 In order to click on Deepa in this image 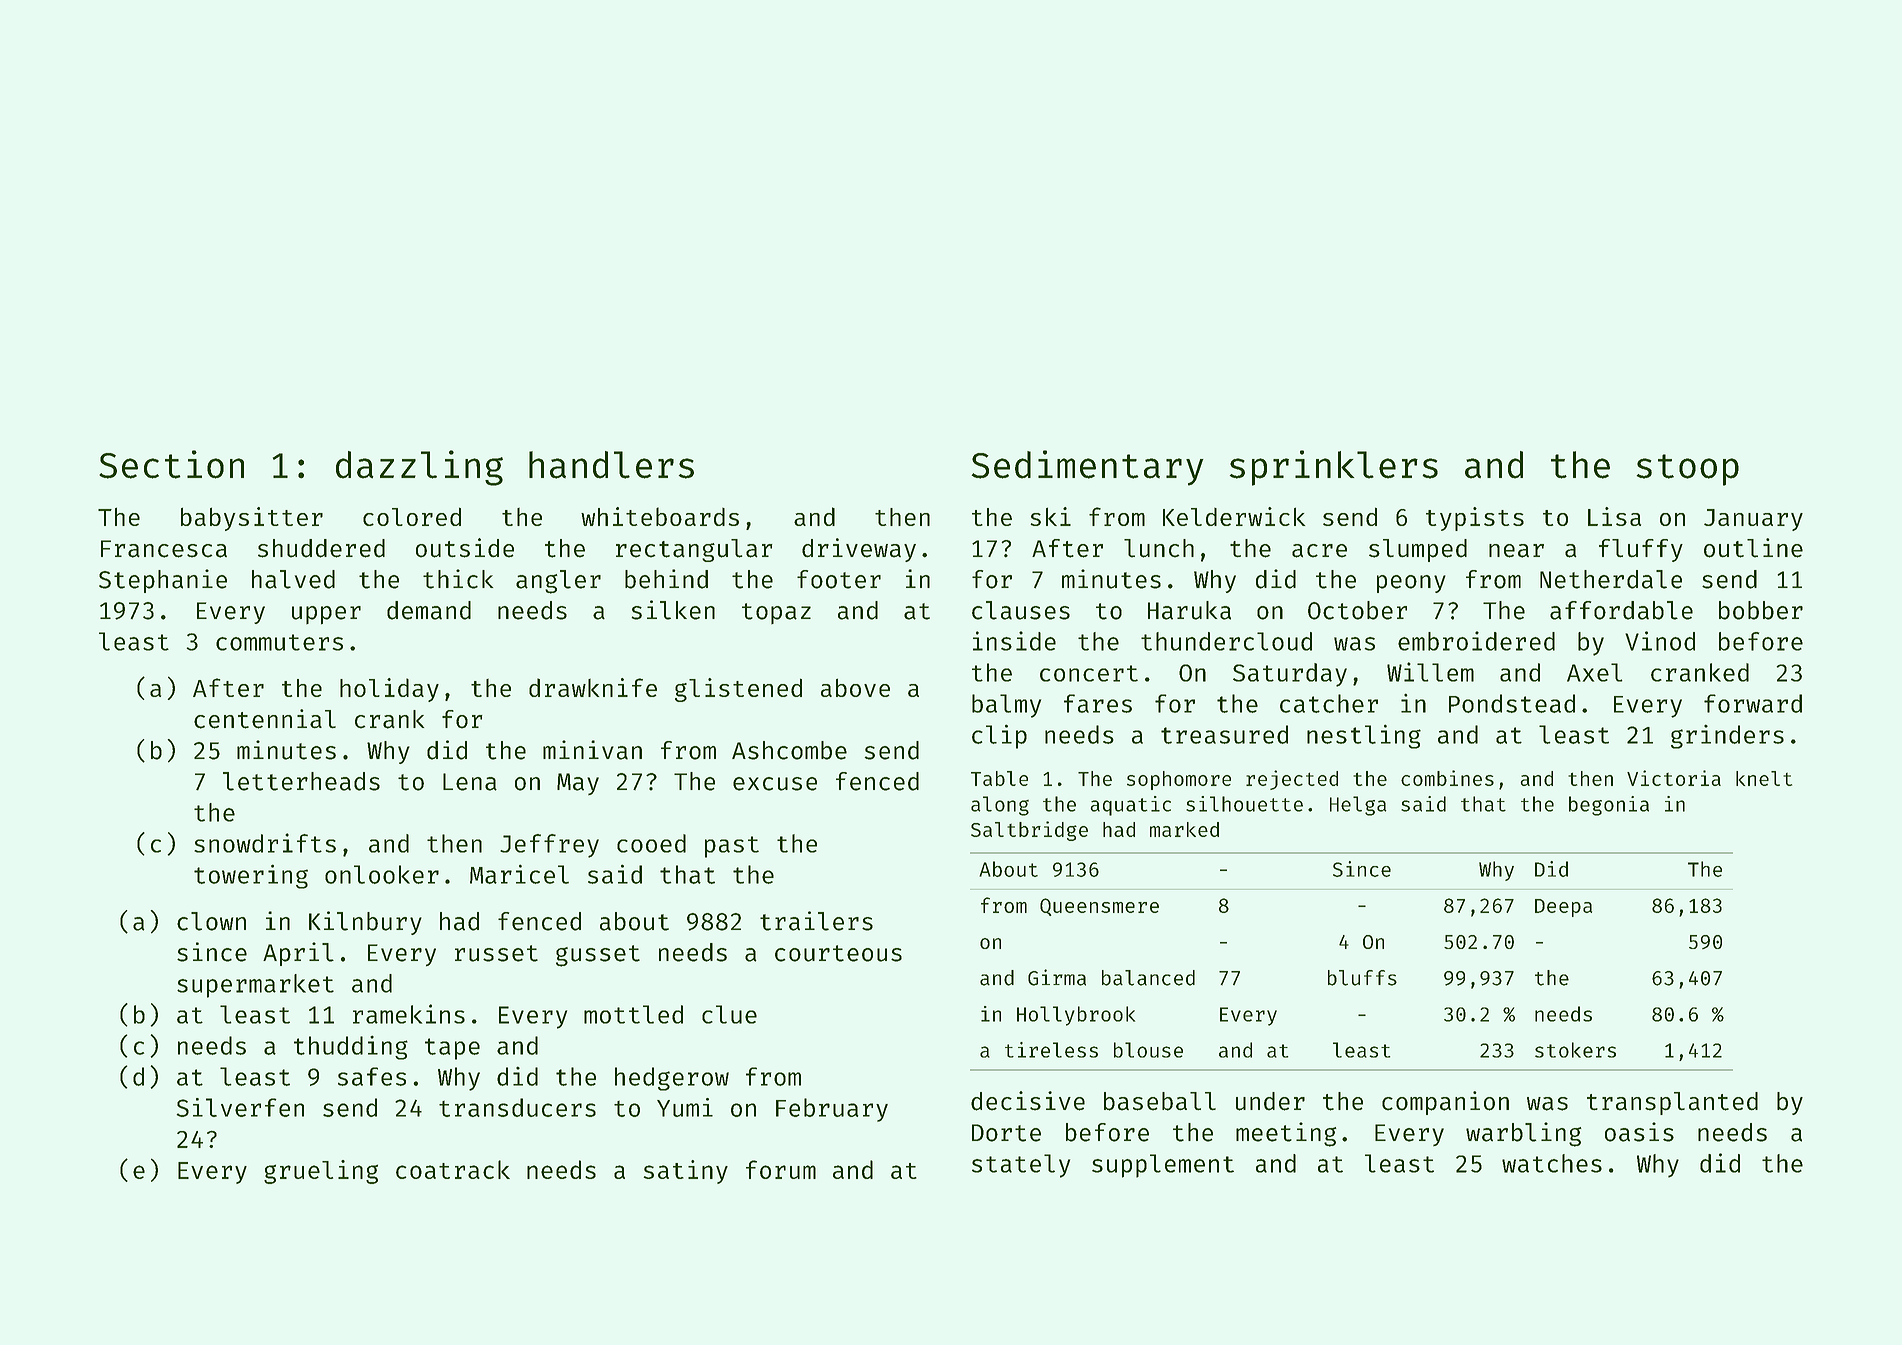, I will do `click(1563, 908)`.
